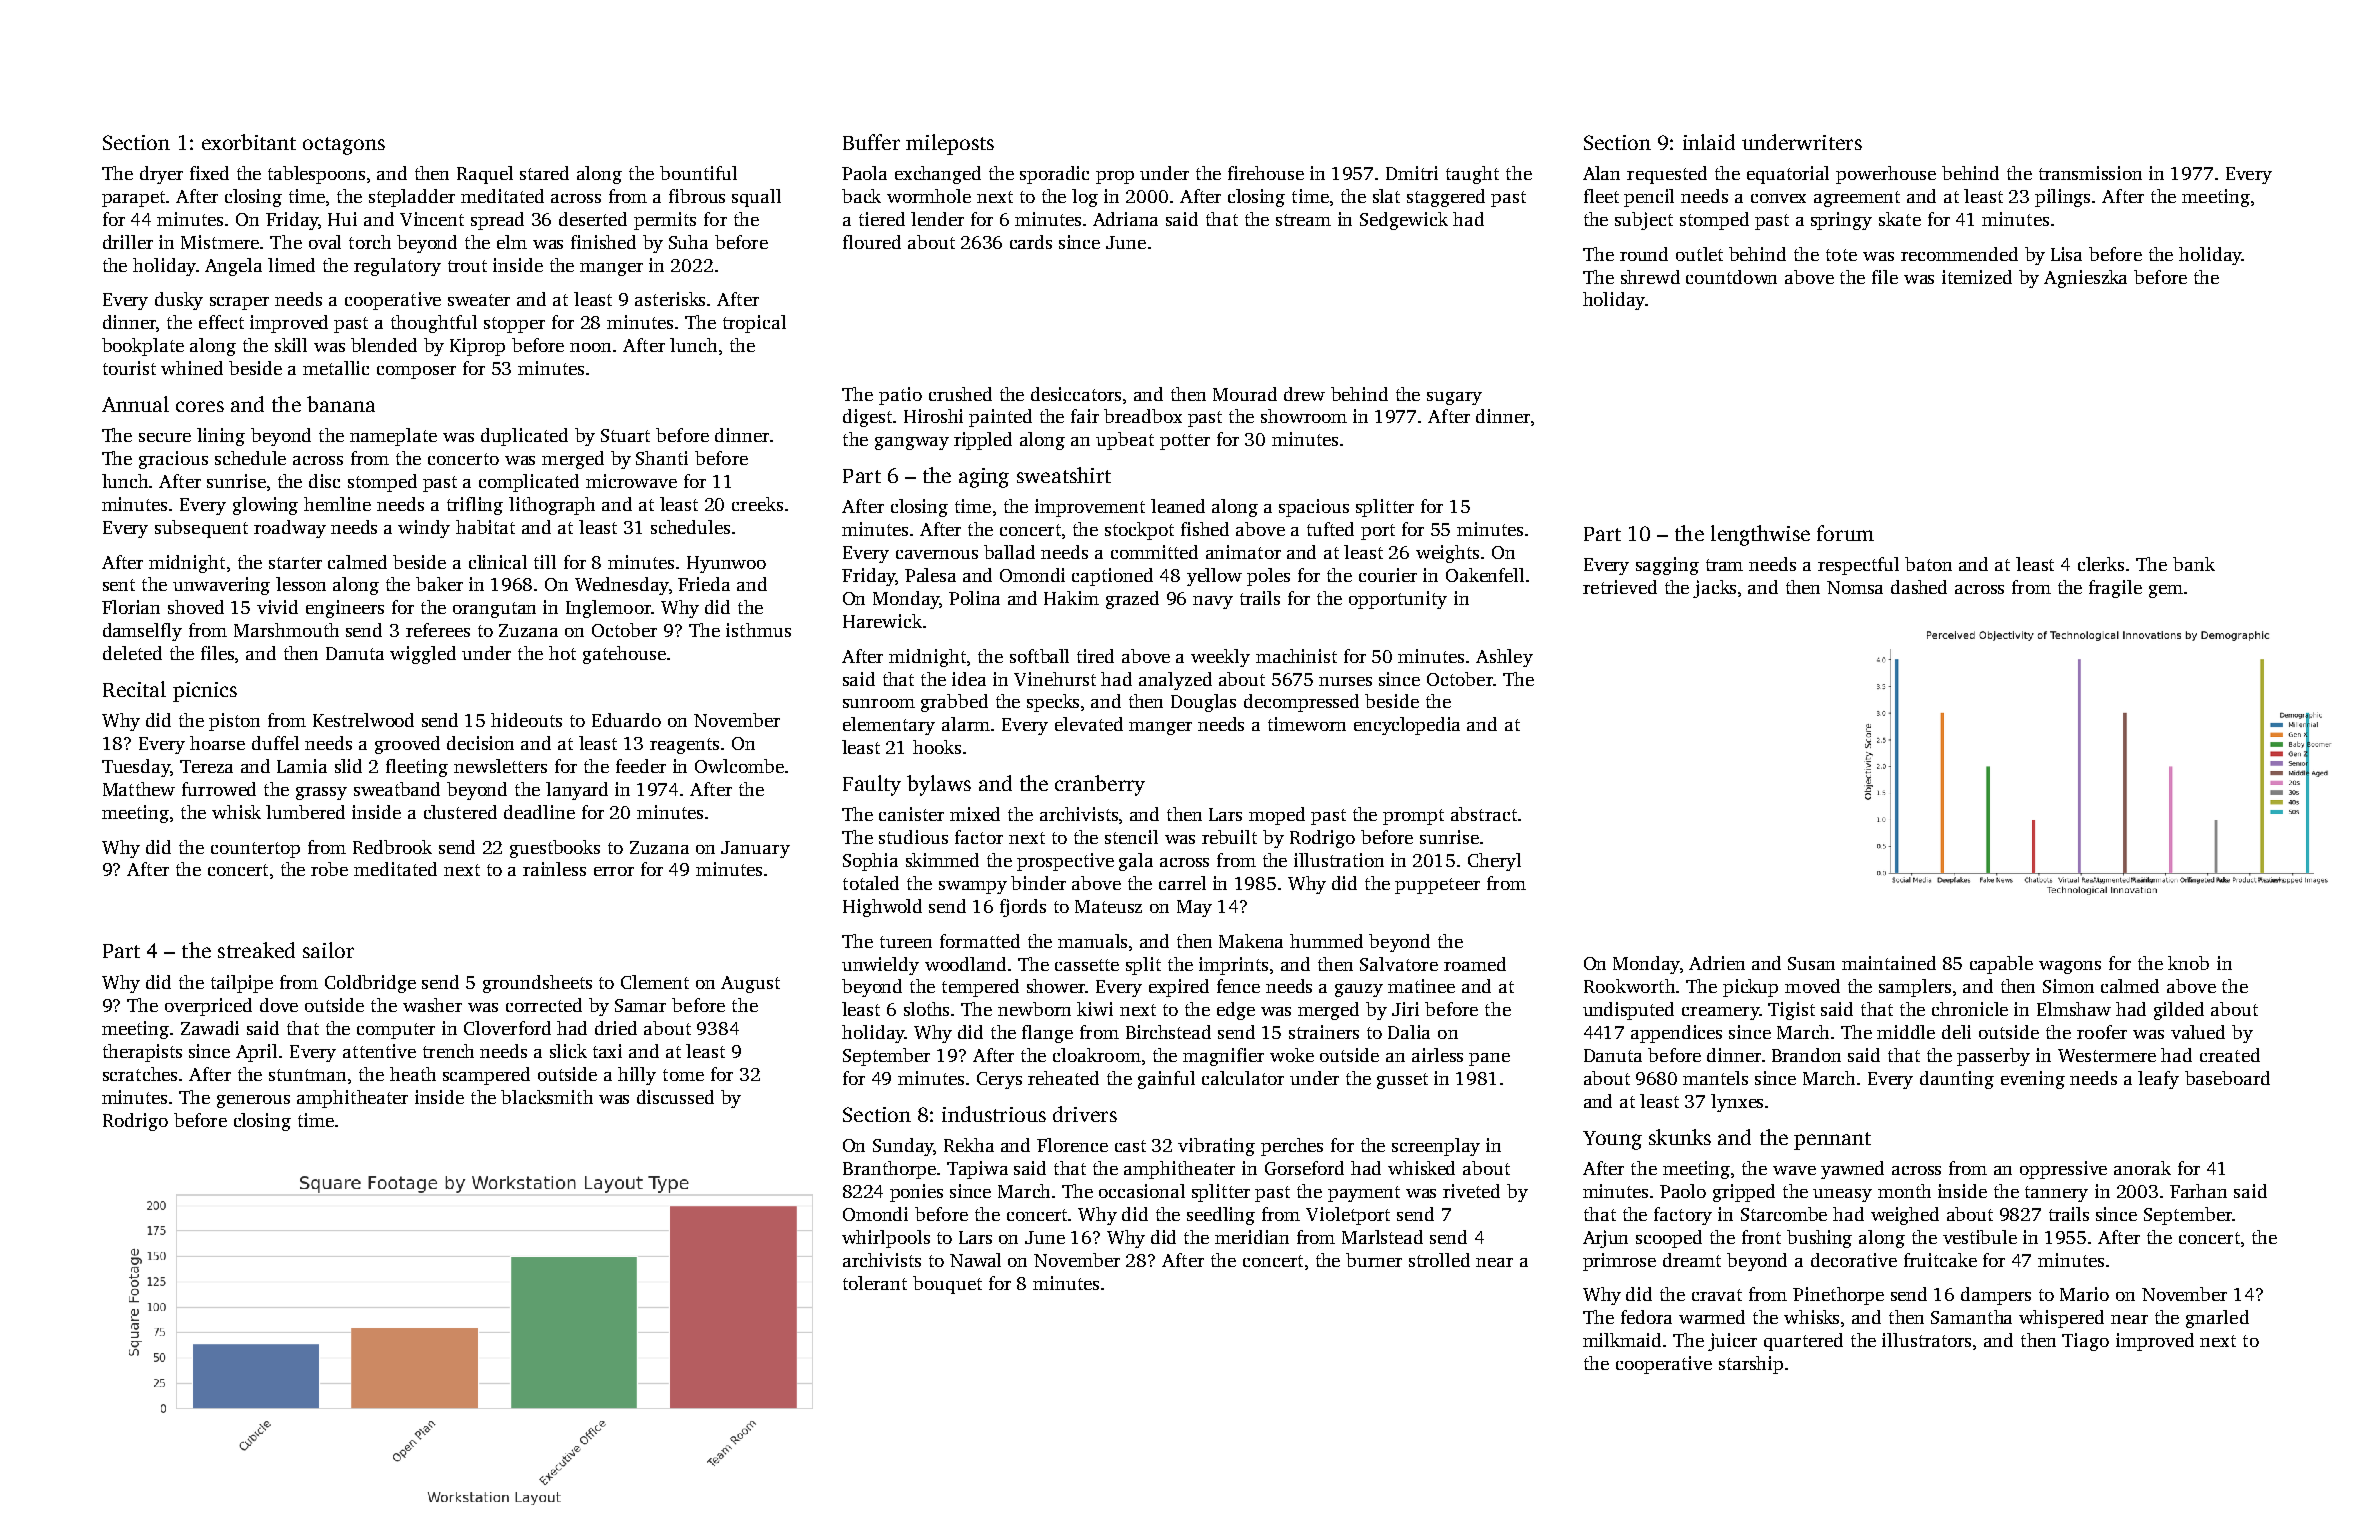 This screenshot has width=2380, height=1540. What do you see at coordinates (1977, 277) in the screenshot?
I see `itemized` at bounding box center [1977, 277].
